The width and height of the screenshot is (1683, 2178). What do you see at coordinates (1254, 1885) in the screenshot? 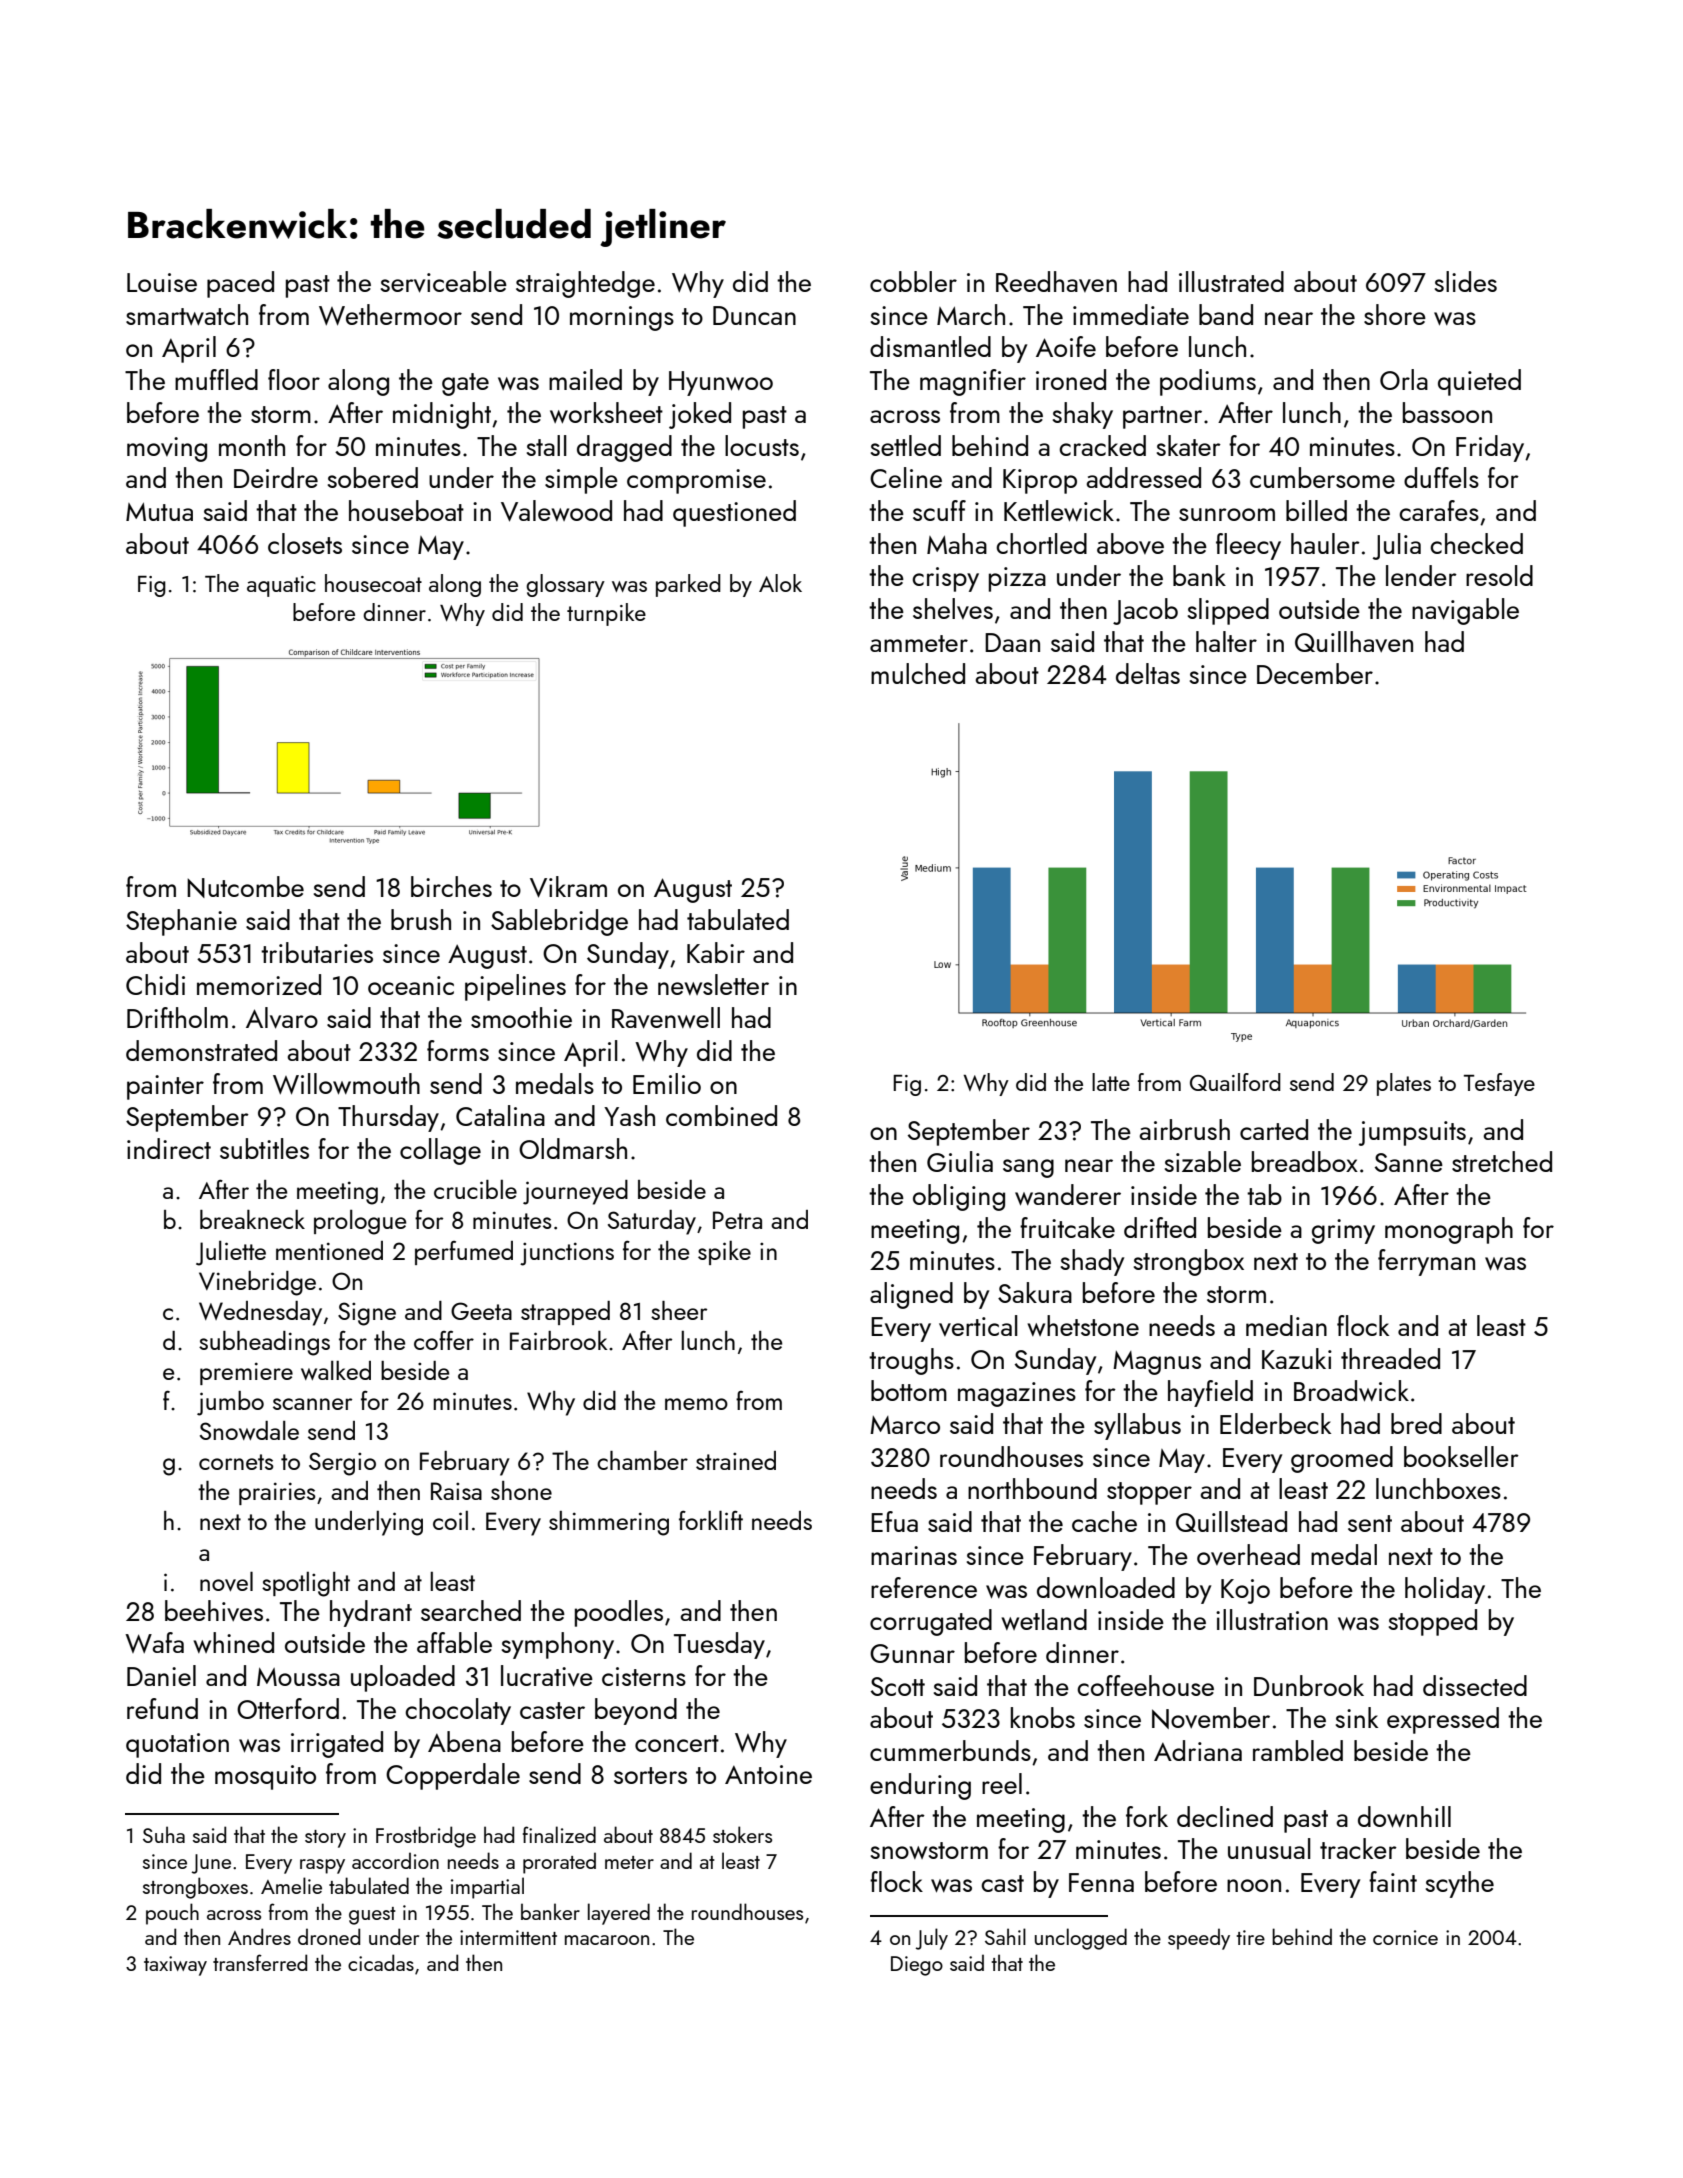
I see `noon` at bounding box center [1254, 1885].
